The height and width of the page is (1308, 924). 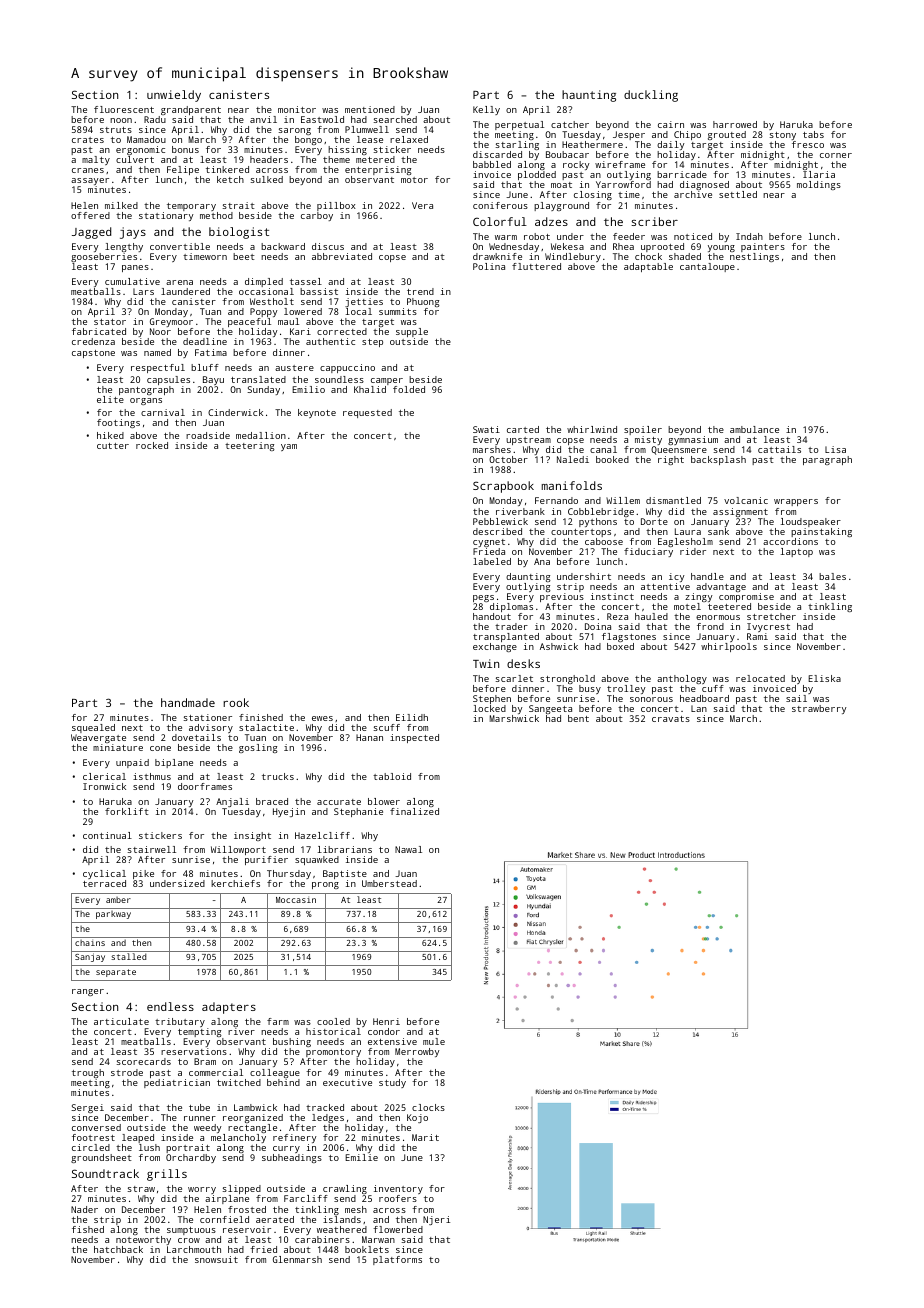 What do you see at coordinates (425, 1137) in the page?
I see `Marit` at bounding box center [425, 1137].
